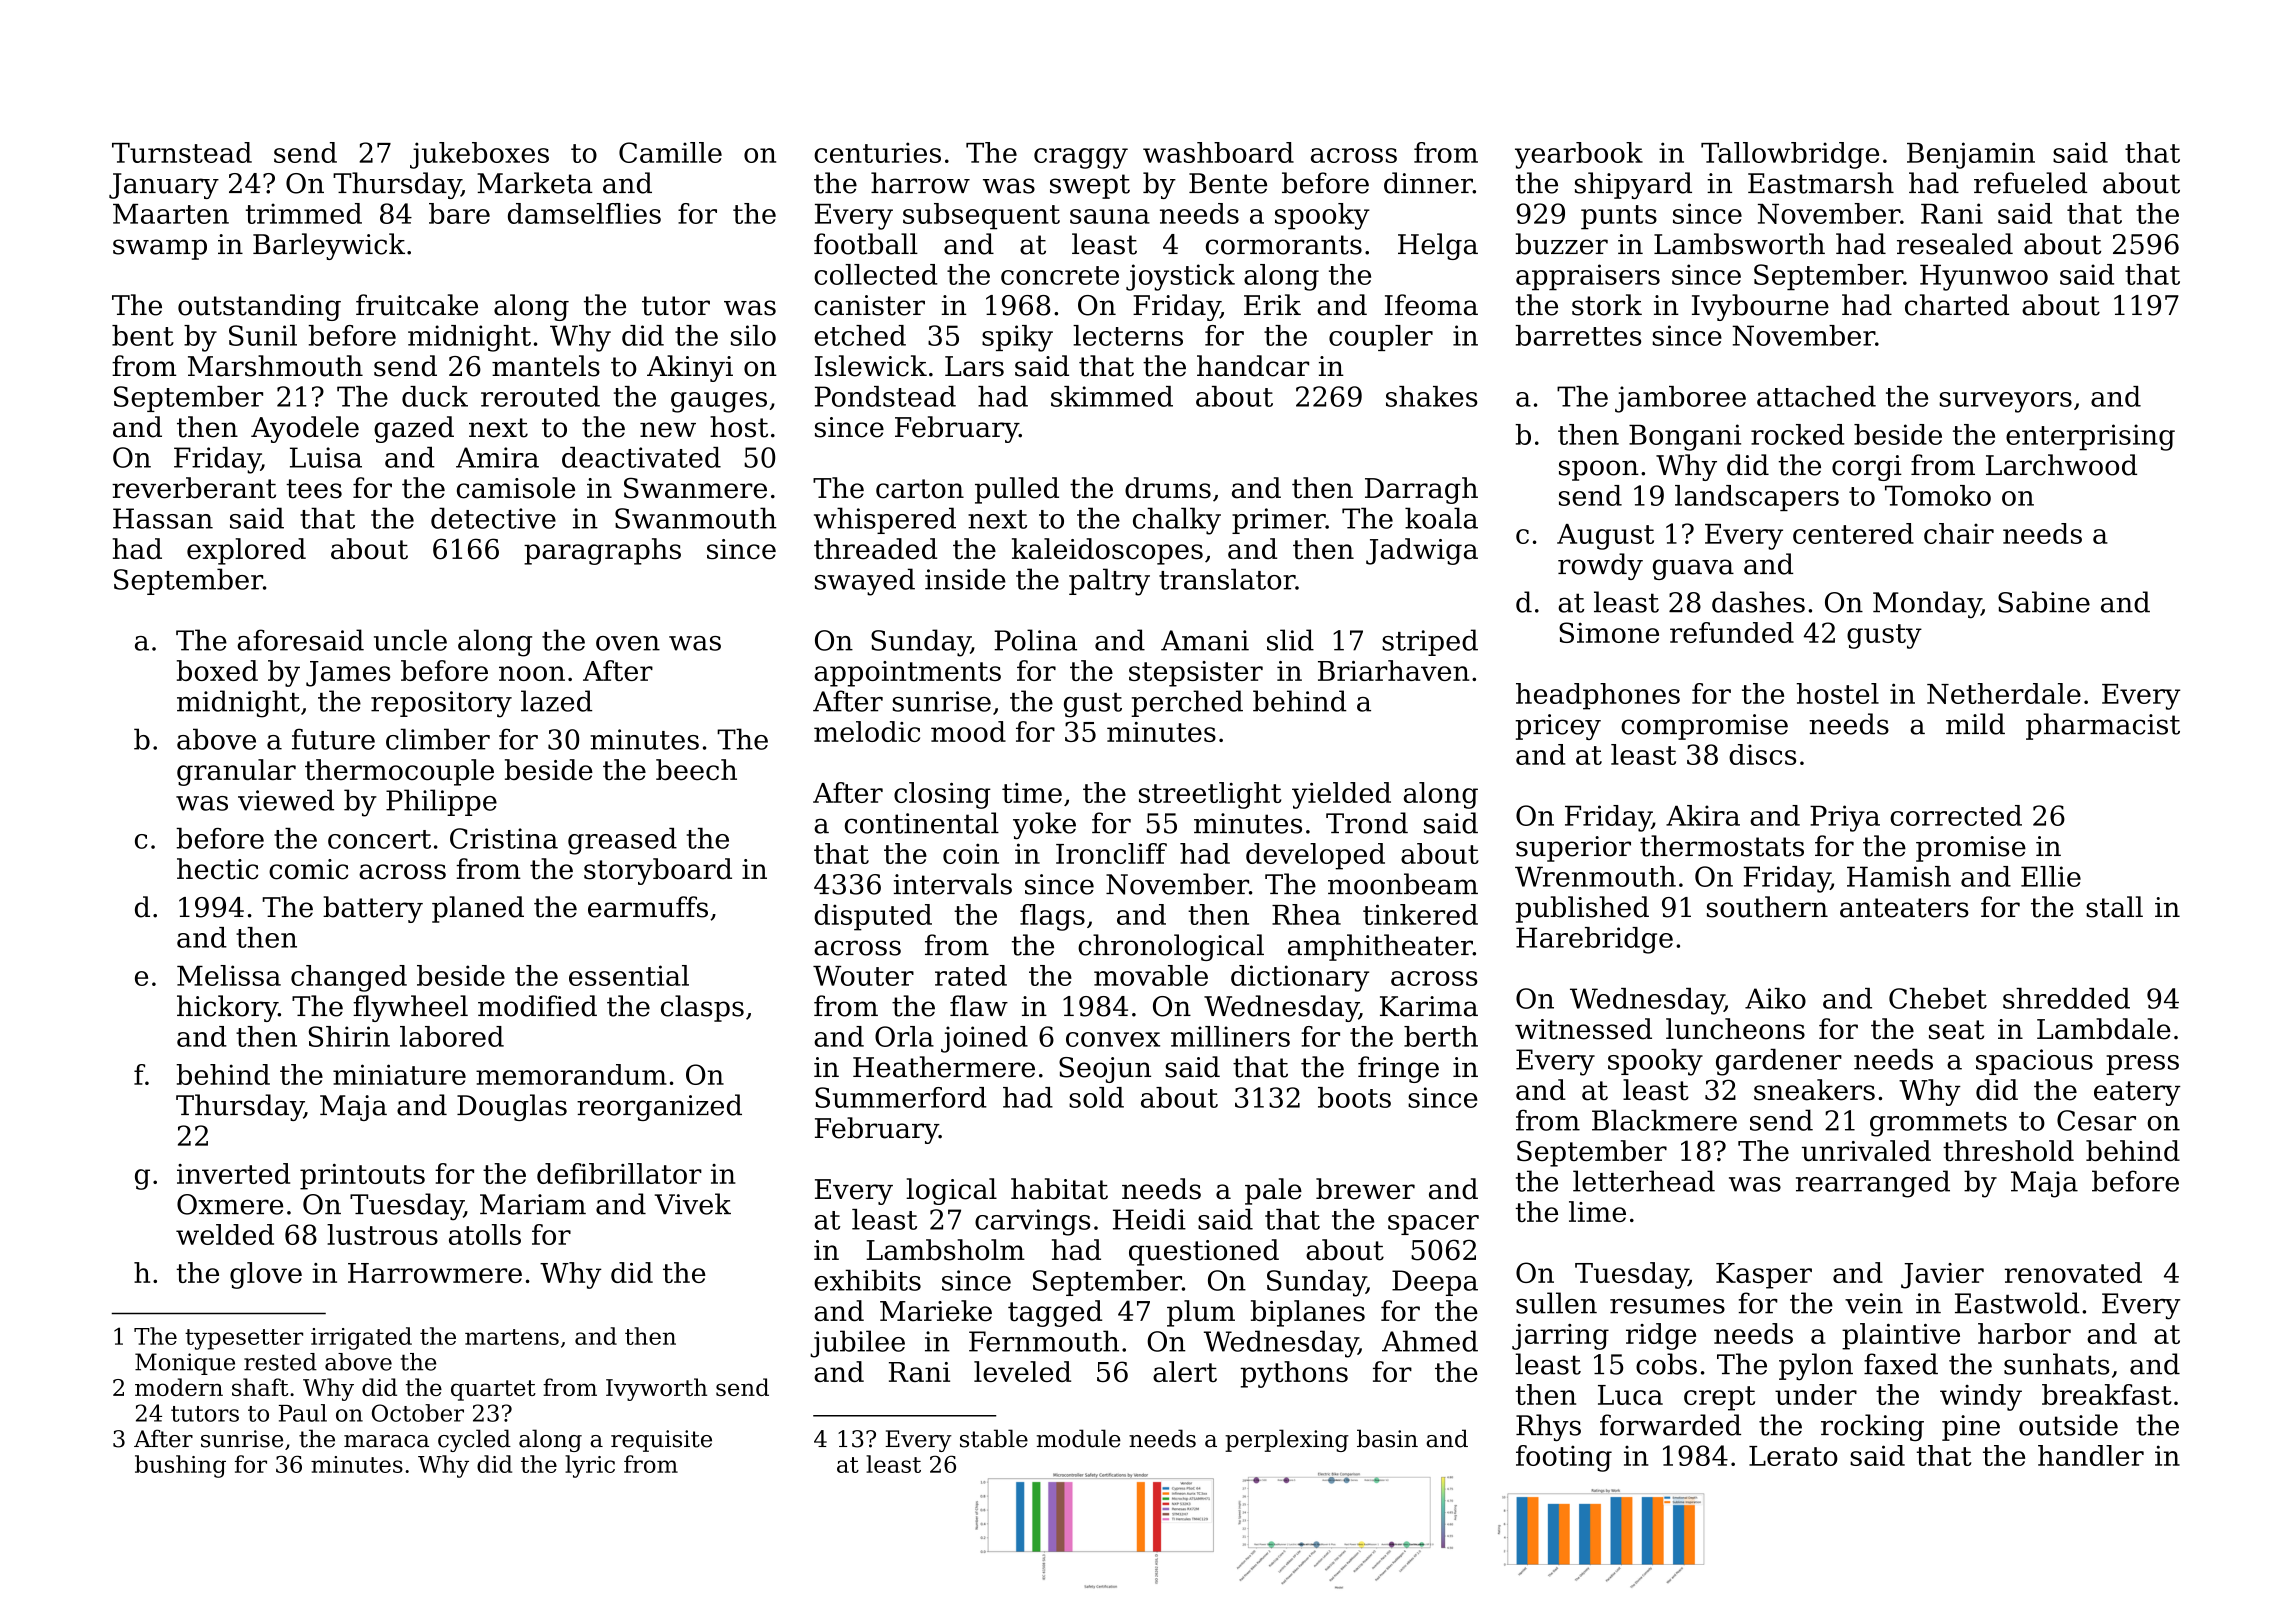 The height and width of the document is (1620, 2292). Describe the element at coordinates (479, 155) in the document. I see `jukeboxes` at that location.
